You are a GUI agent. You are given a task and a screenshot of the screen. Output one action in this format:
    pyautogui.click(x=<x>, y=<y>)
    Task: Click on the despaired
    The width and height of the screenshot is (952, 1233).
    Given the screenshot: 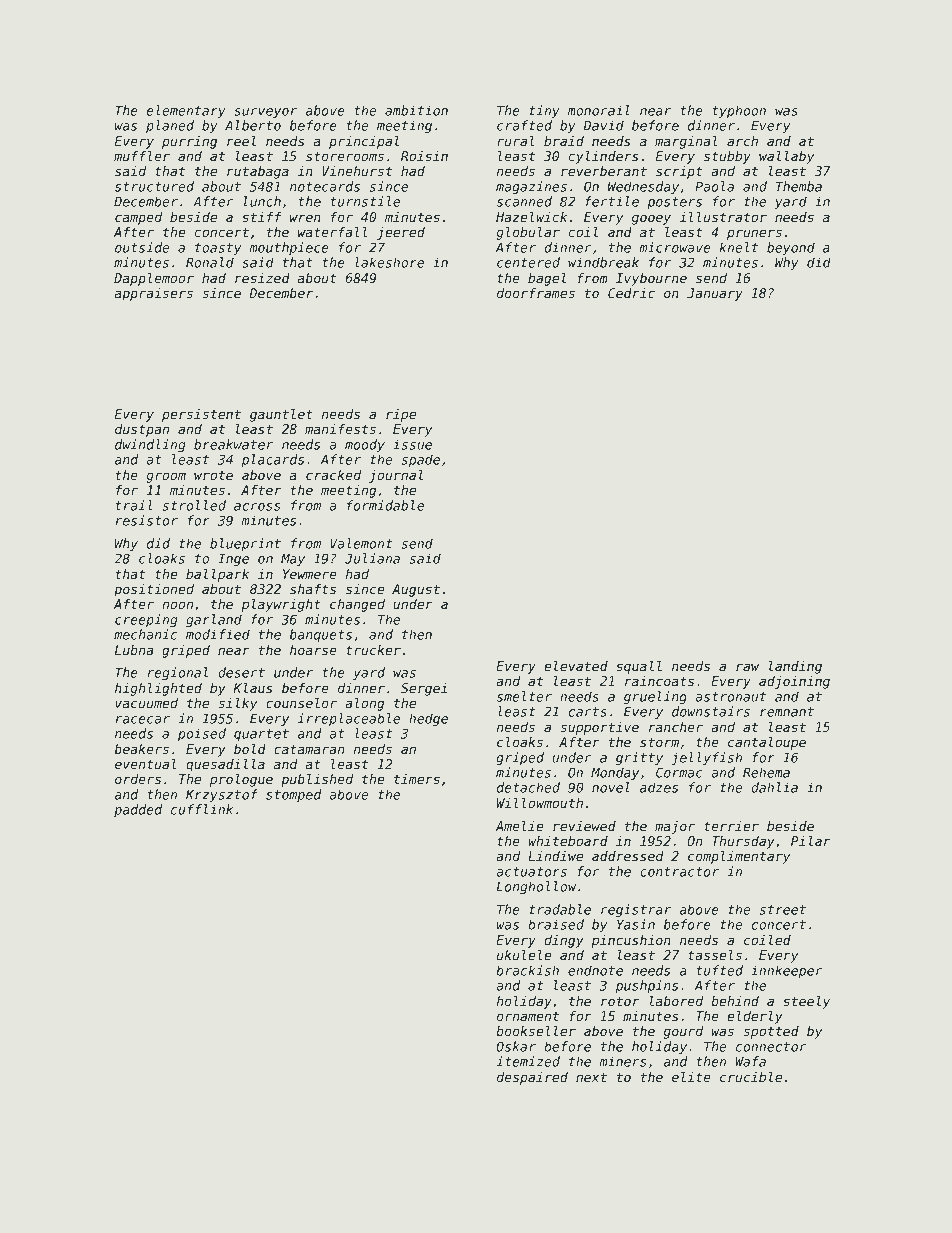 What is the action you would take?
    pyautogui.click(x=532, y=1078)
